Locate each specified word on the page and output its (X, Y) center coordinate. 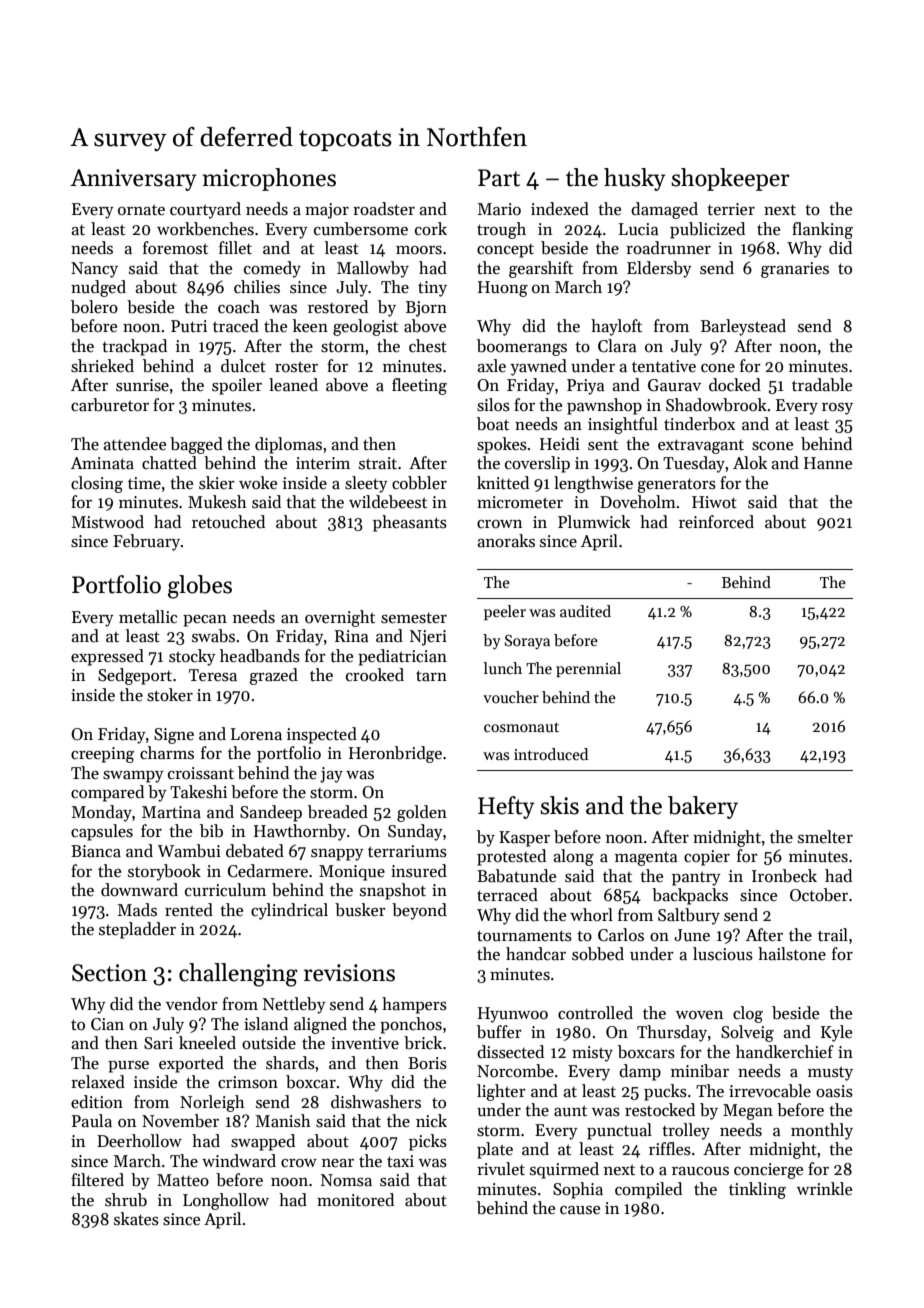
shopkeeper (730, 179)
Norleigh (212, 1103)
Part (499, 178)
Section (109, 973)
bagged (196, 445)
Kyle (836, 1033)
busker (360, 910)
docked (735, 385)
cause (580, 1210)
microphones (269, 179)
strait (378, 463)
